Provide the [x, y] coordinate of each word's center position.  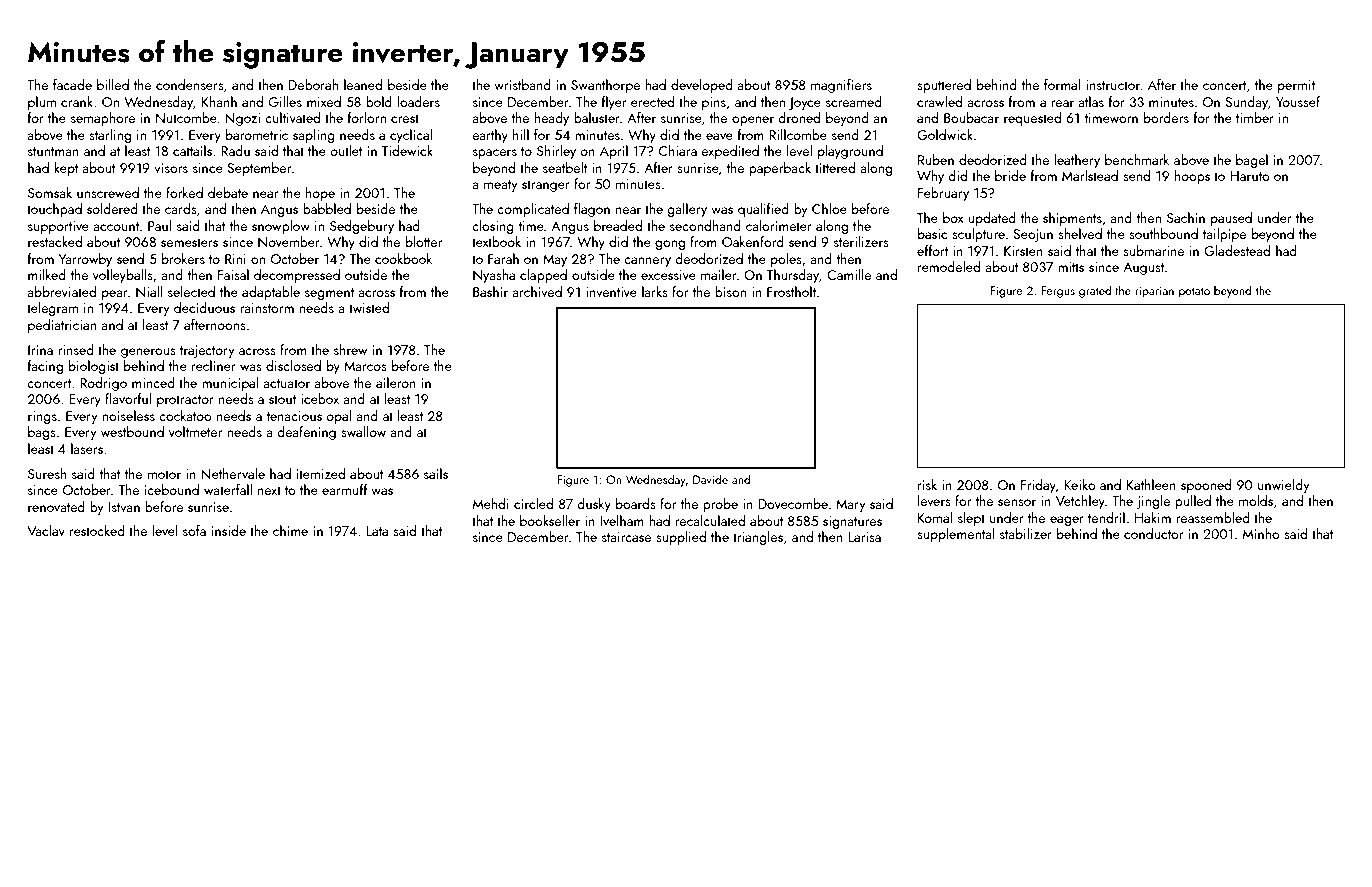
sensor [1017, 502]
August [1143, 269]
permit [1296, 86]
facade [72, 84]
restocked [97, 530]
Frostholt [791, 291]
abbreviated [61, 291]
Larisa [864, 537]
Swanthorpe [605, 86]
